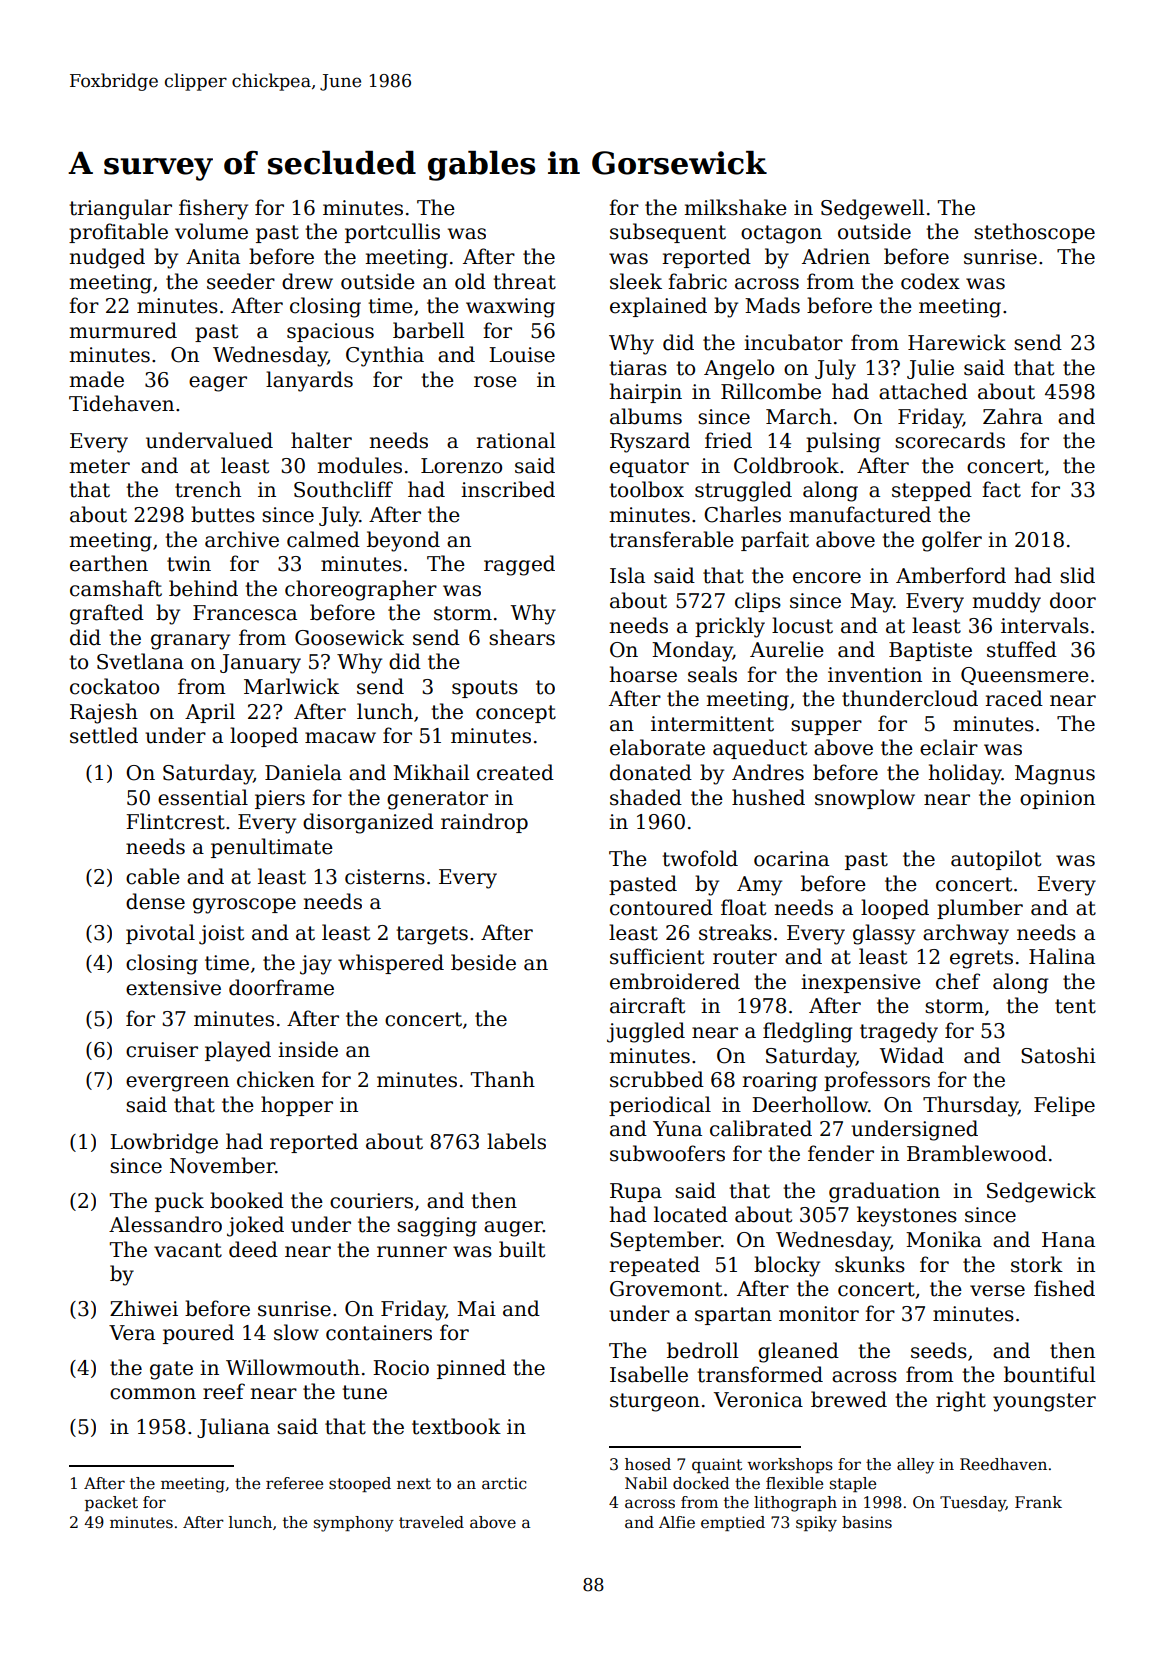 The height and width of the screenshot is (1654, 1165). Describe the element at coordinates (524, 281) in the screenshot. I see `threat` at that location.
